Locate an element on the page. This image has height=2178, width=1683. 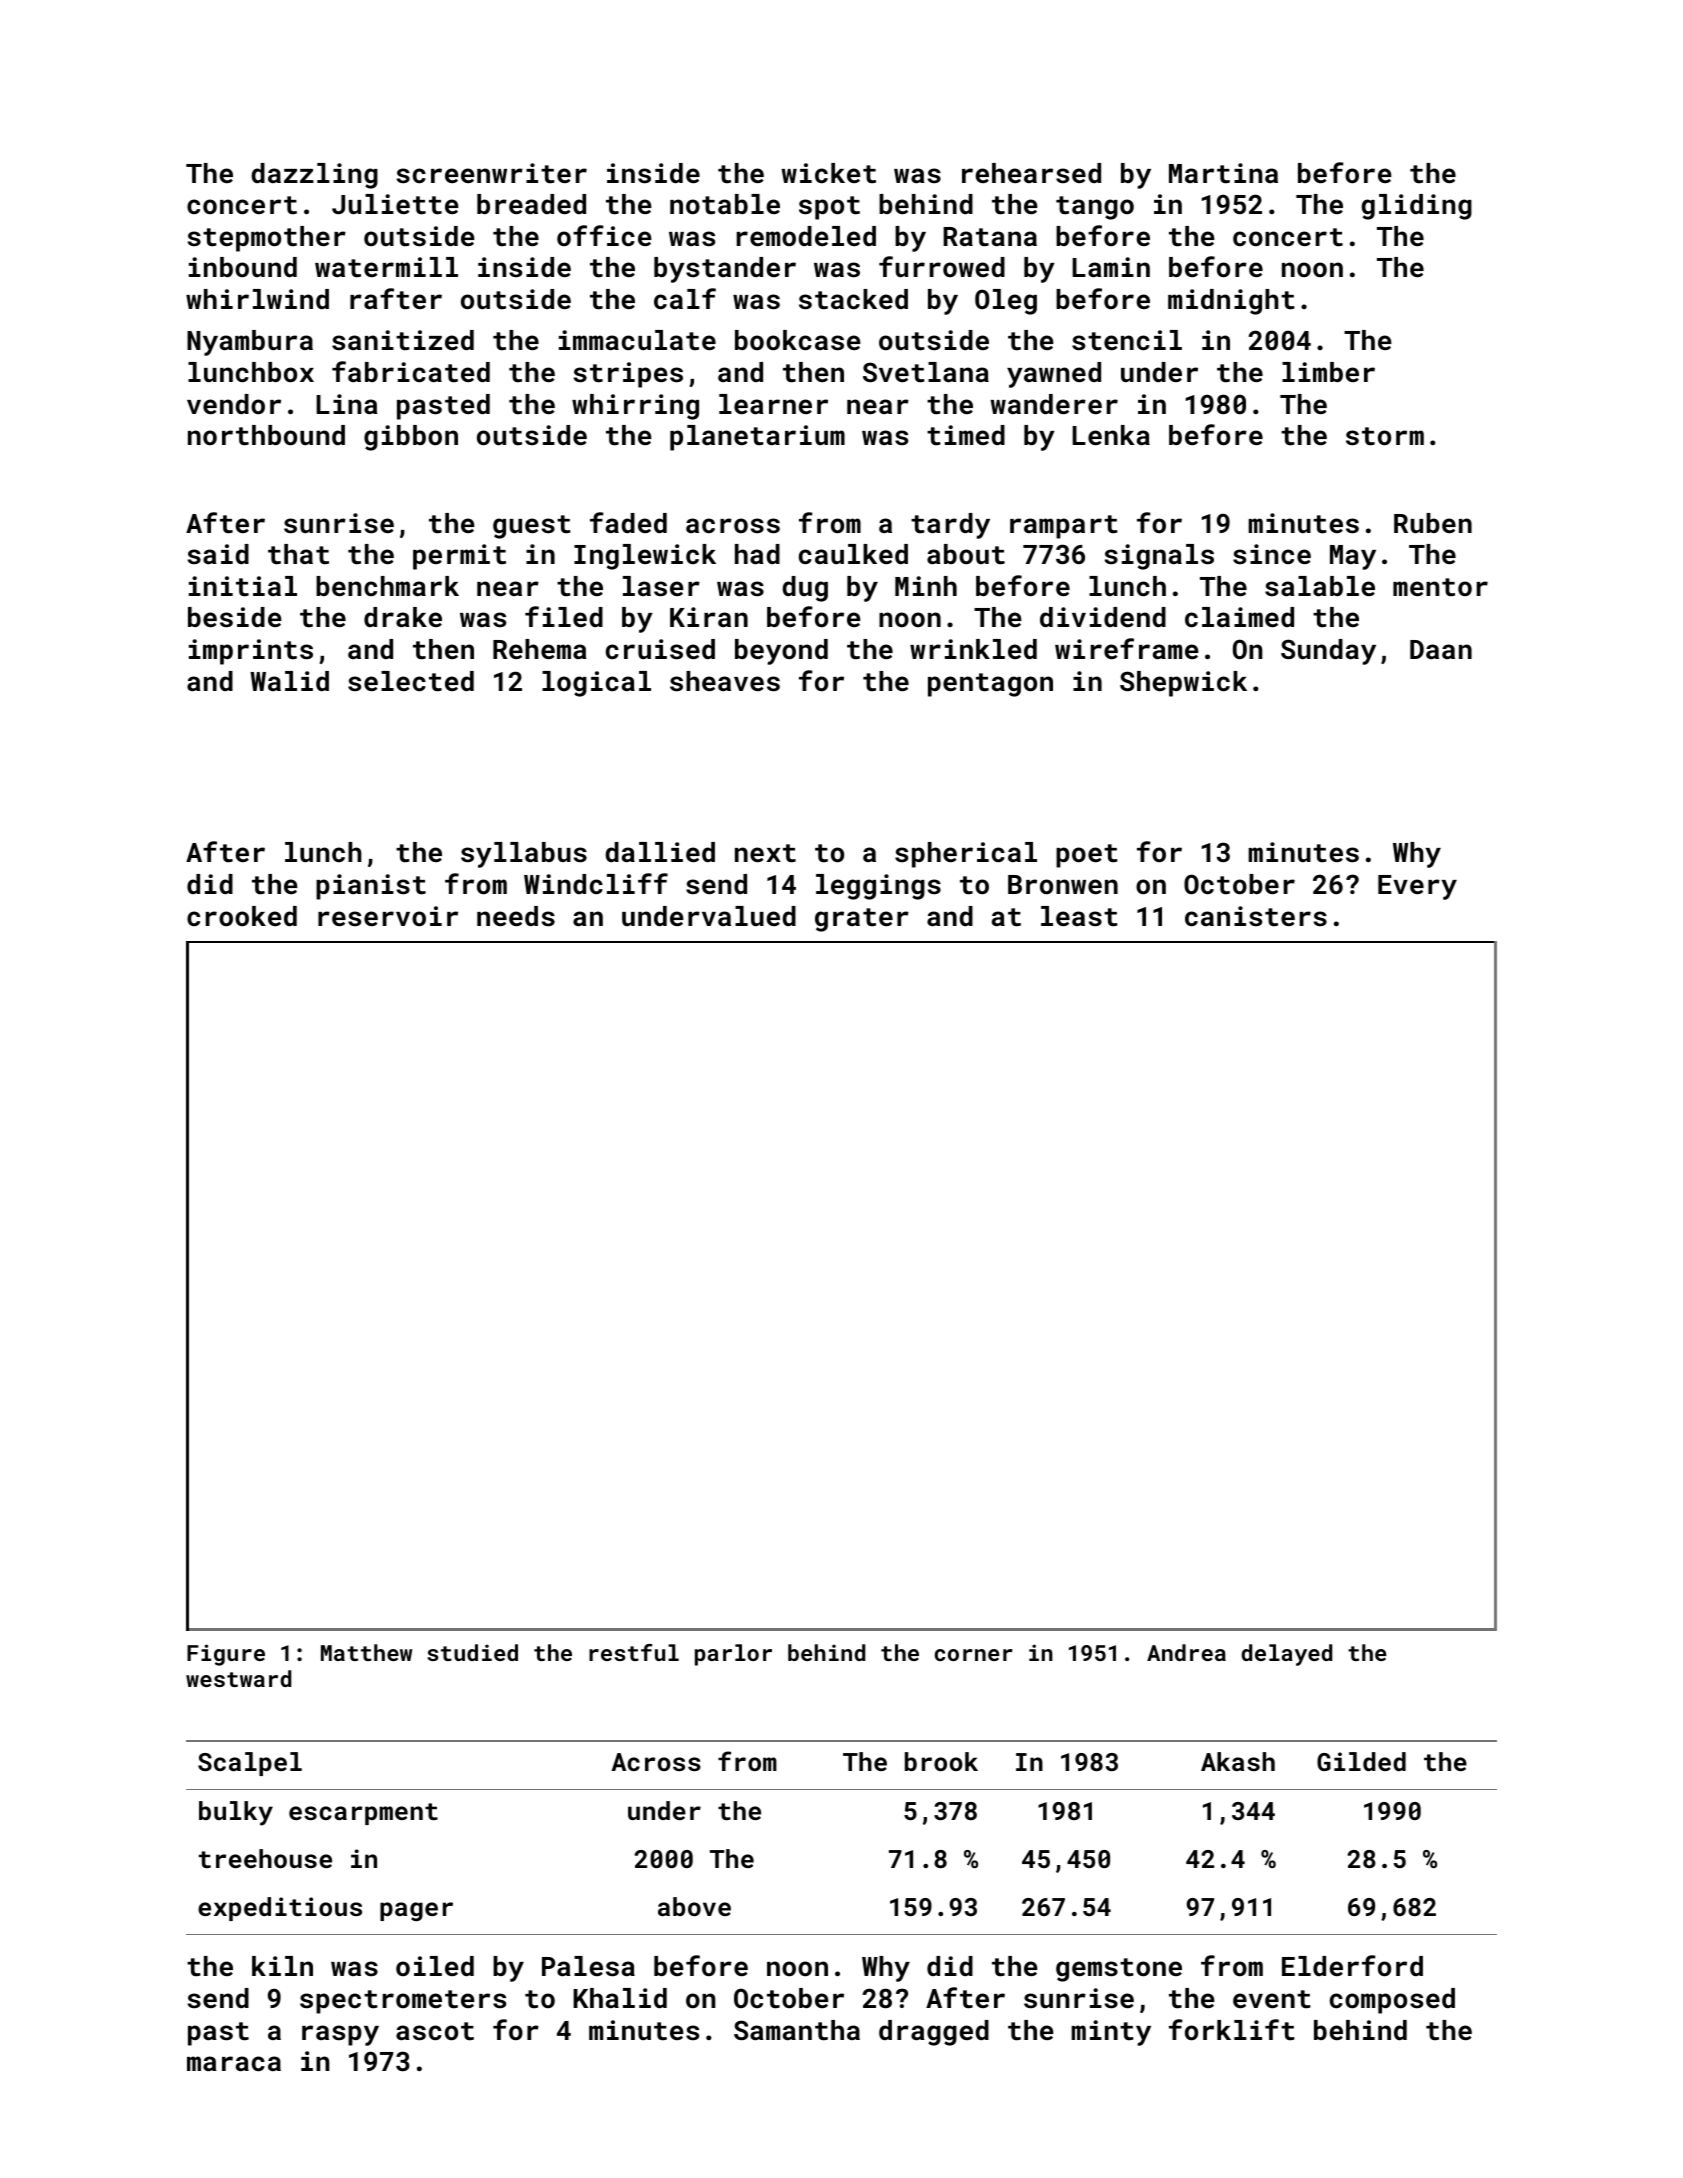
timed is located at coordinates (966, 435).
